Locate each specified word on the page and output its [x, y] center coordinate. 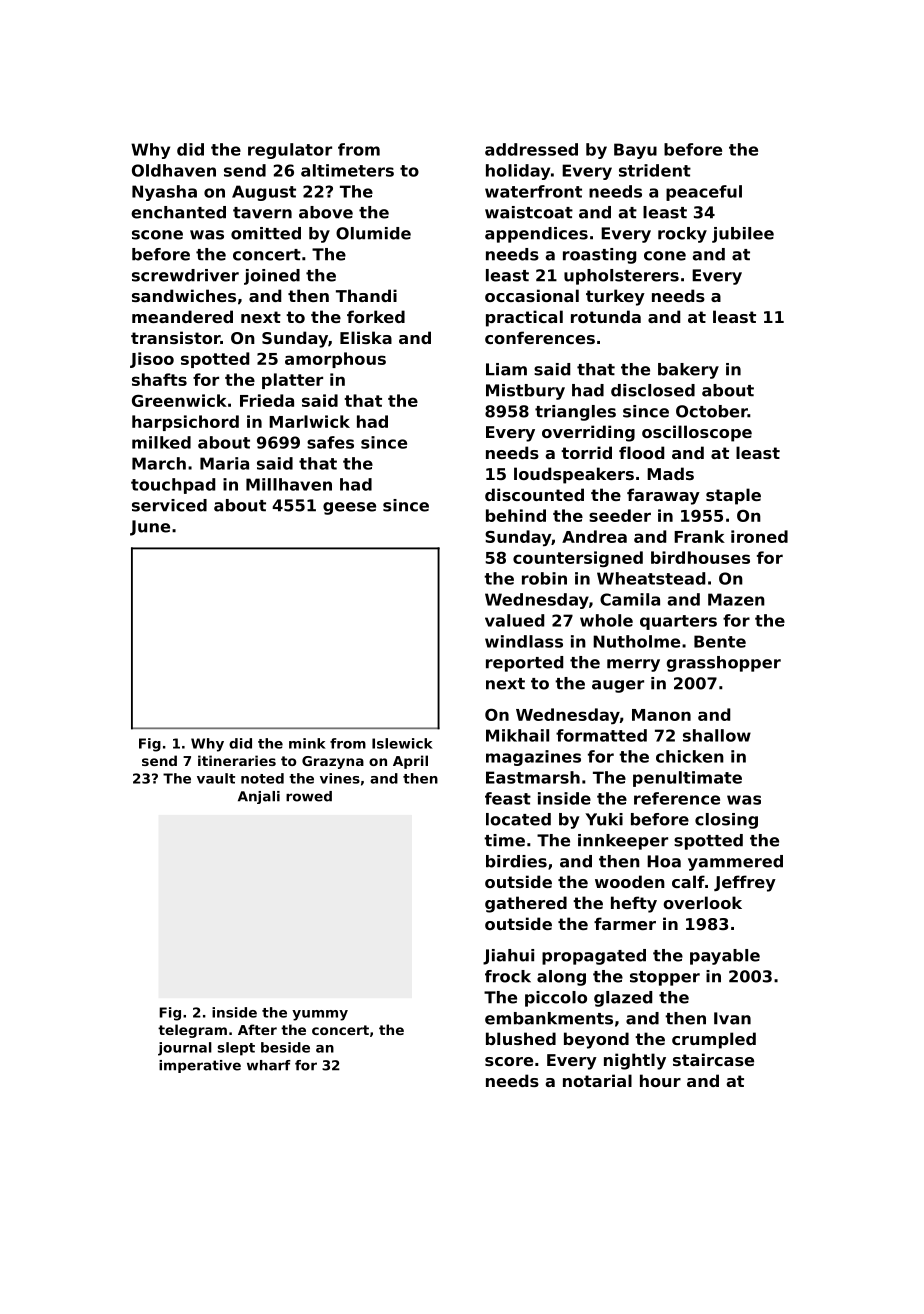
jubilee [743, 235]
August [264, 193]
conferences [540, 337]
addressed [531, 149]
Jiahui [508, 957]
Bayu [635, 151]
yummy [320, 1015]
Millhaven [289, 484]
